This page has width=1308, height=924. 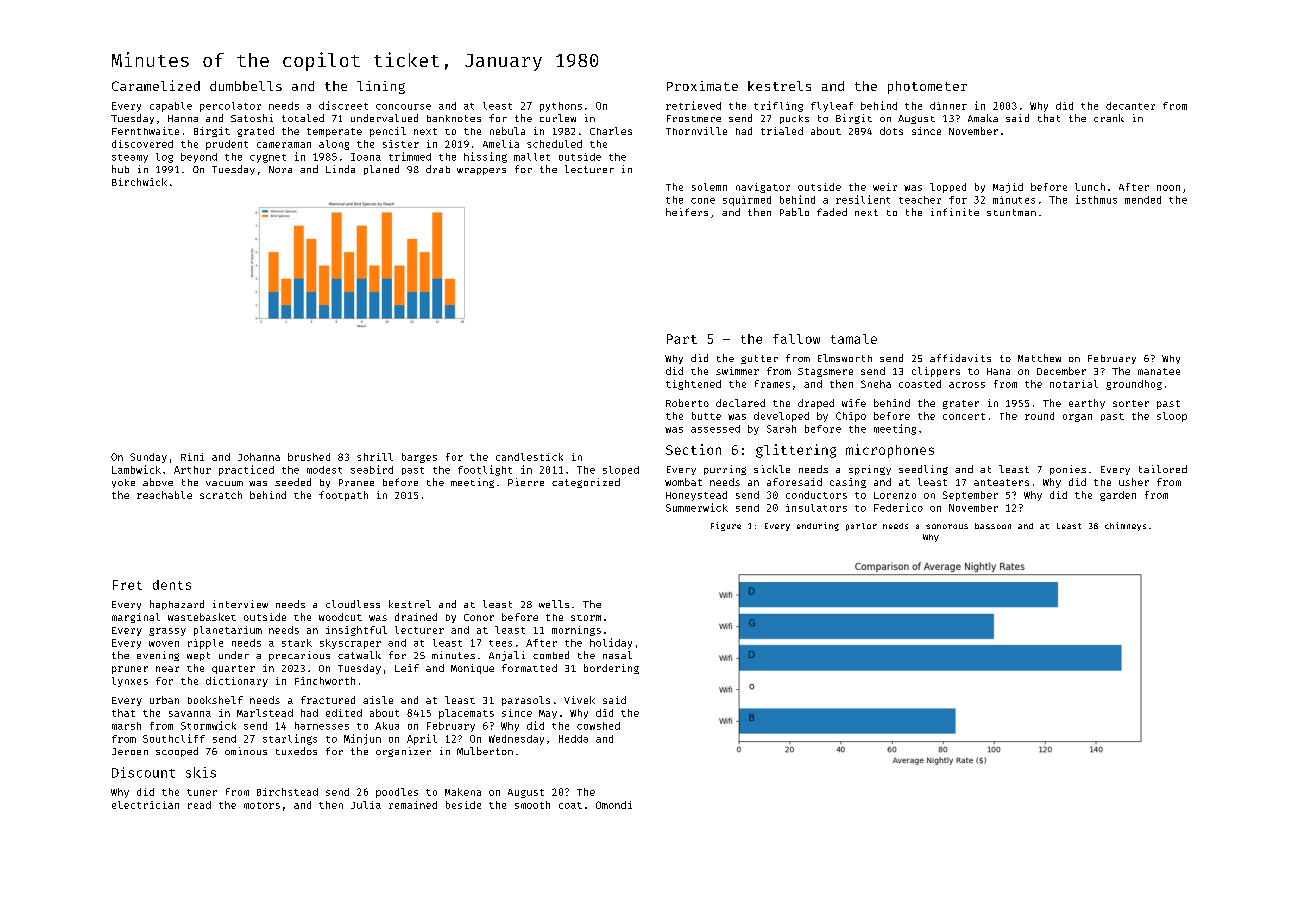 I want to click on wells, so click(x=554, y=604).
